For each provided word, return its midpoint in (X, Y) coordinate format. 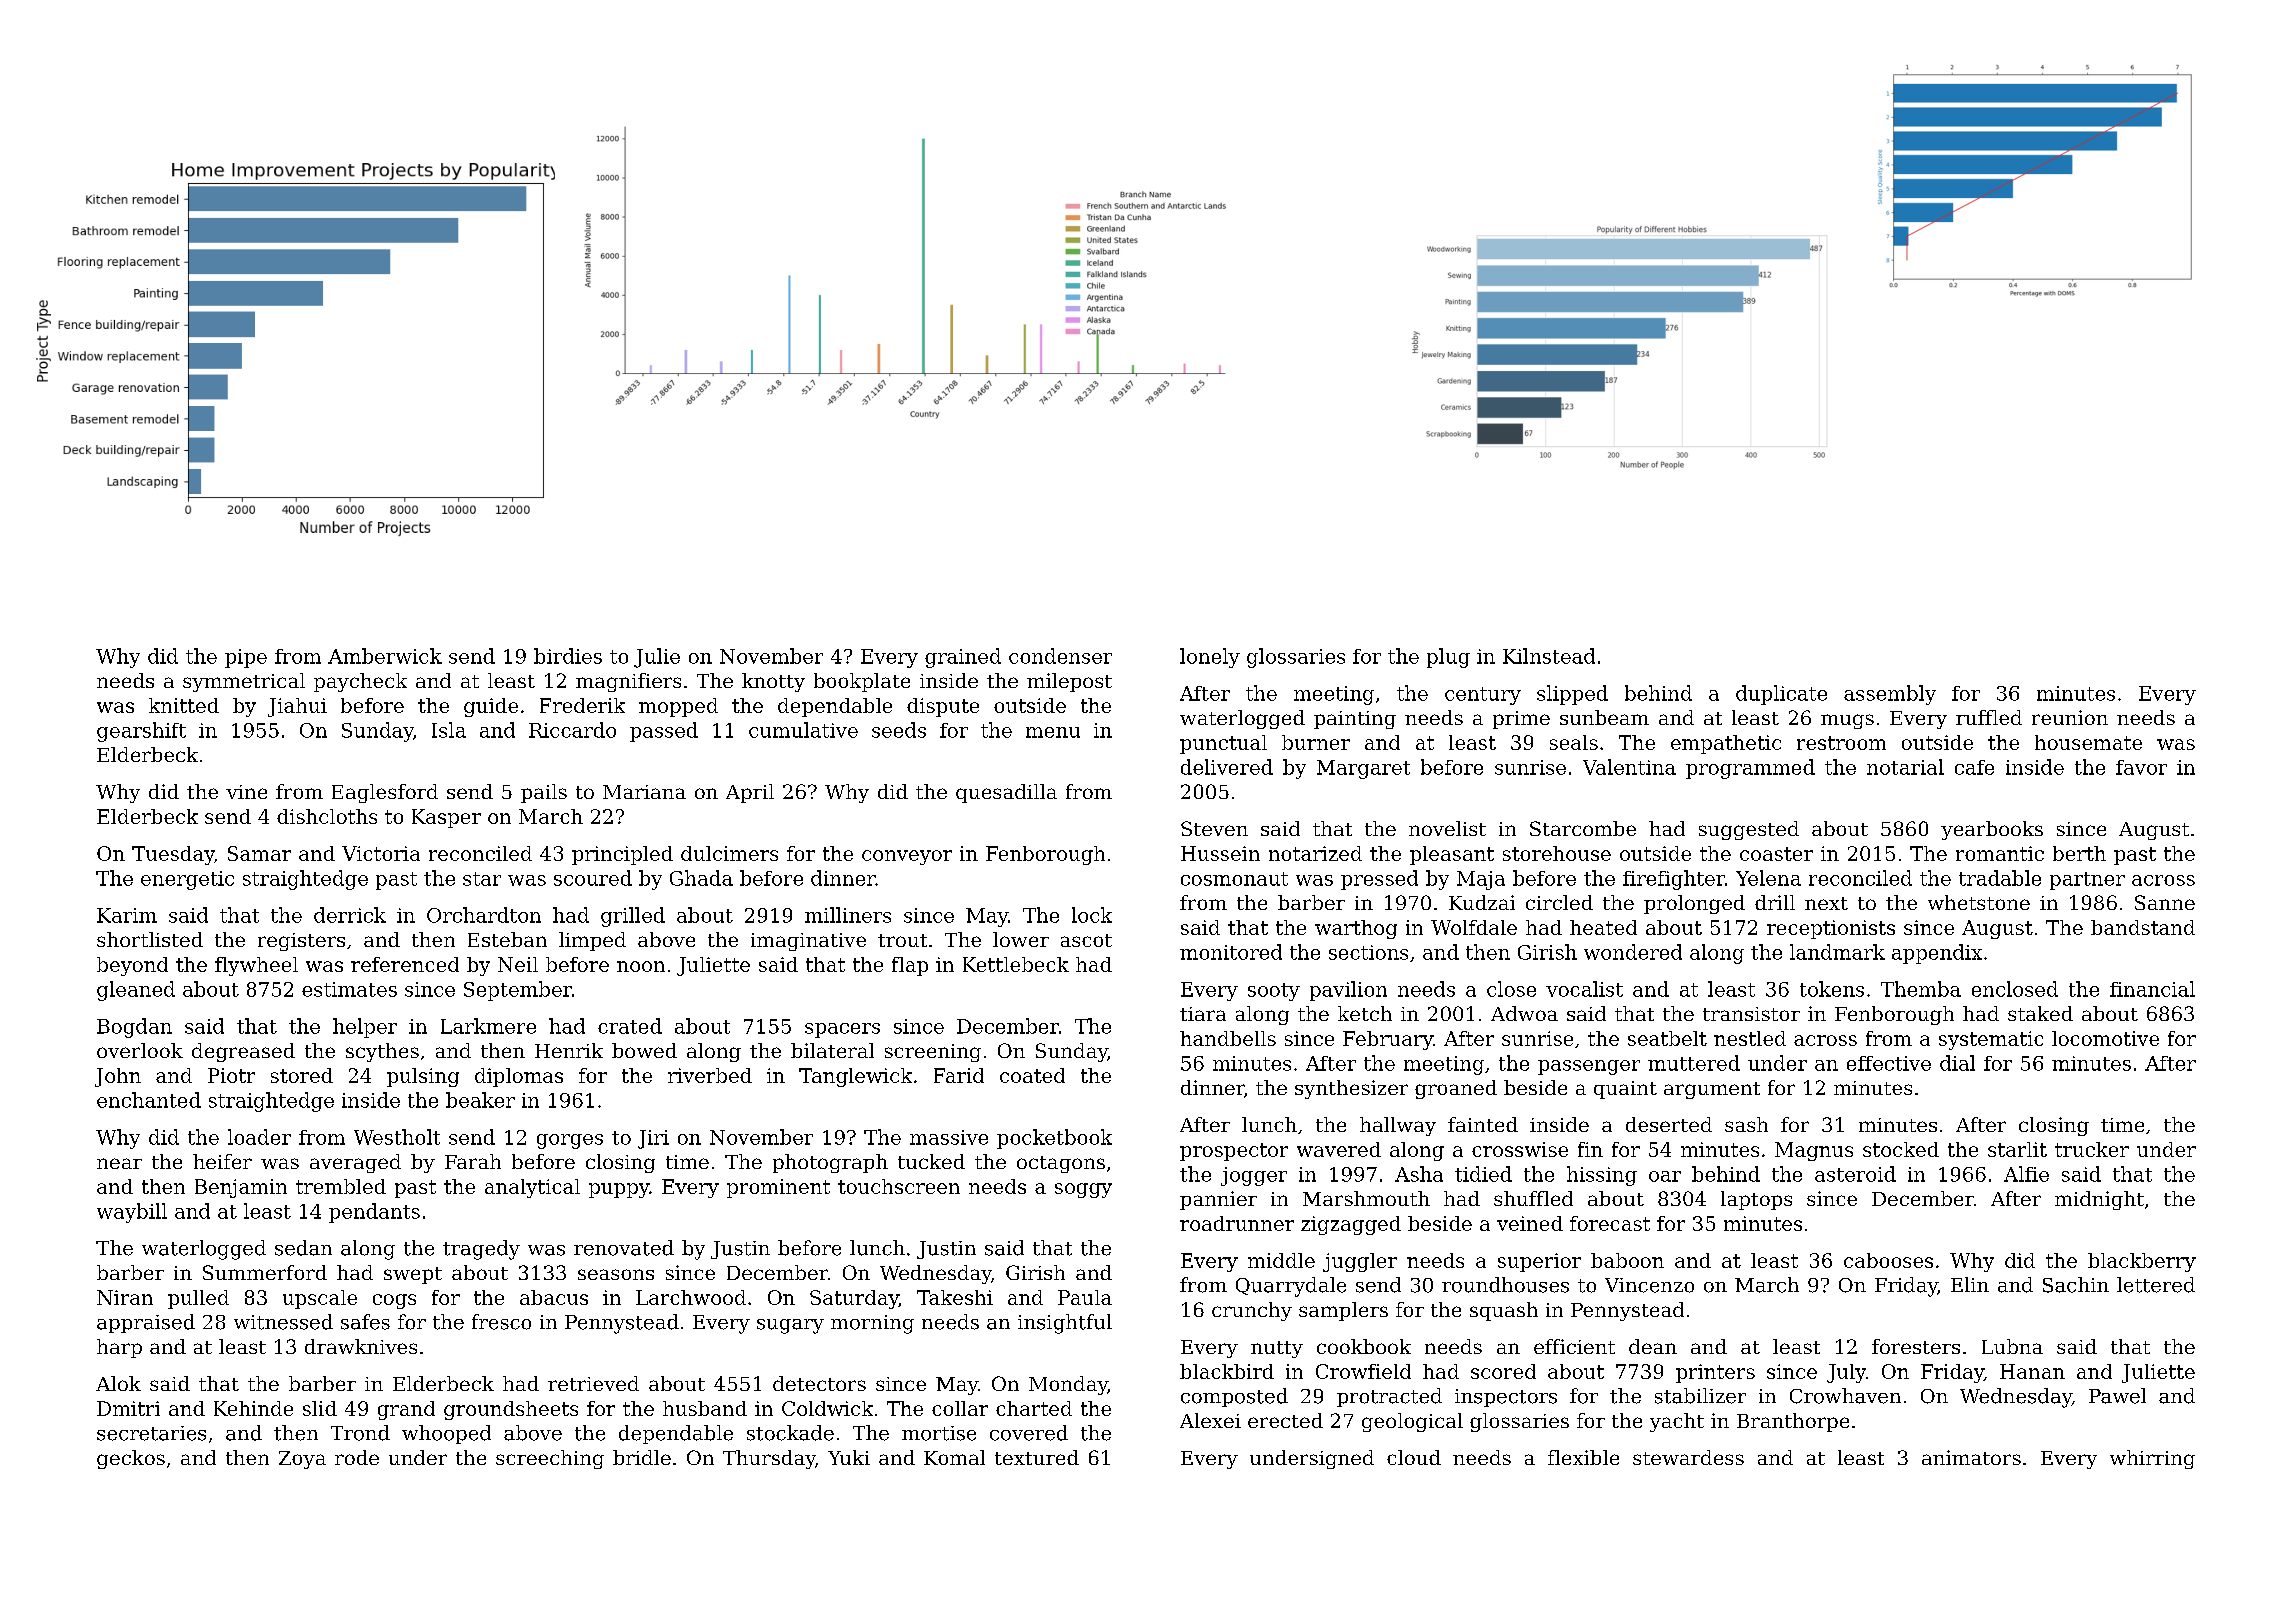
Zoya (302, 1460)
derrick (350, 915)
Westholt (397, 1137)
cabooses (1888, 1260)
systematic (1991, 1040)
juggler (1360, 1262)
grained (963, 658)
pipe (246, 658)
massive (949, 1137)
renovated (624, 1248)
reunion (2070, 717)
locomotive (2105, 1038)
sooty (1274, 992)
